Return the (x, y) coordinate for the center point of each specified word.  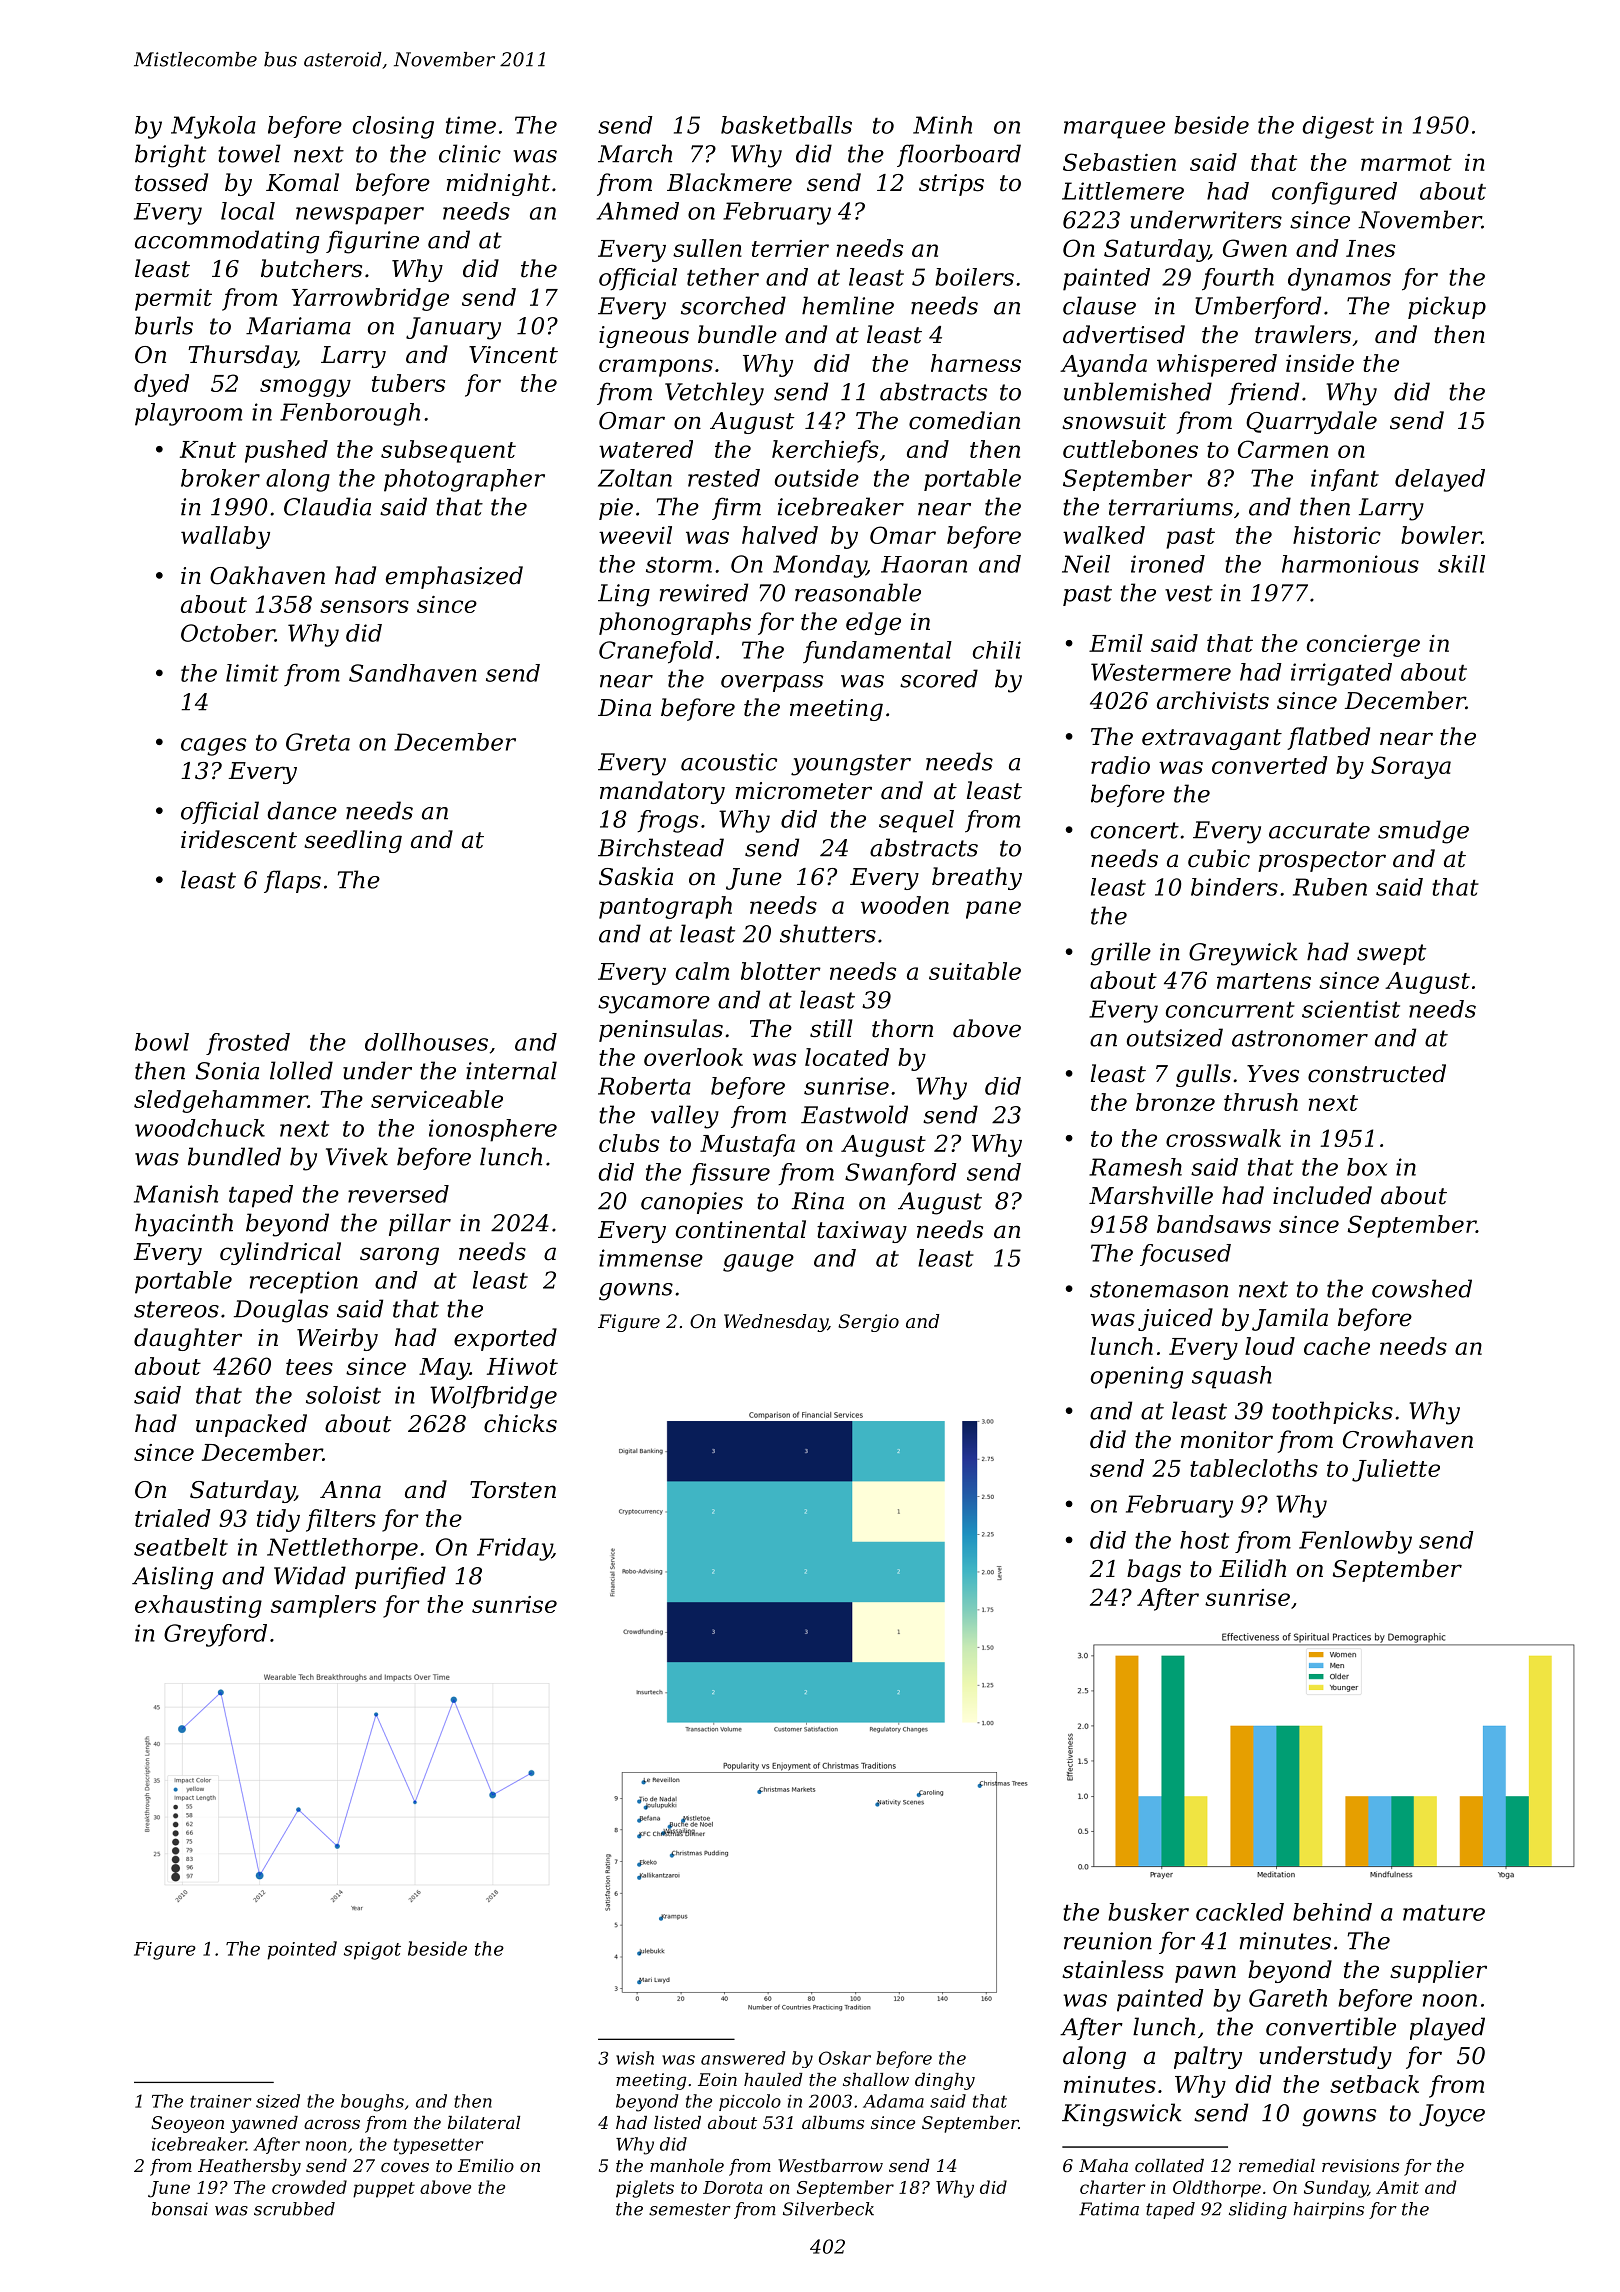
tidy (278, 1520)
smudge (1423, 832)
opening (1137, 1377)
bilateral (484, 2122)
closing (393, 127)
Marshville (1151, 1195)
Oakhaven (267, 575)
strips (951, 185)
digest (1338, 127)
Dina (624, 708)
